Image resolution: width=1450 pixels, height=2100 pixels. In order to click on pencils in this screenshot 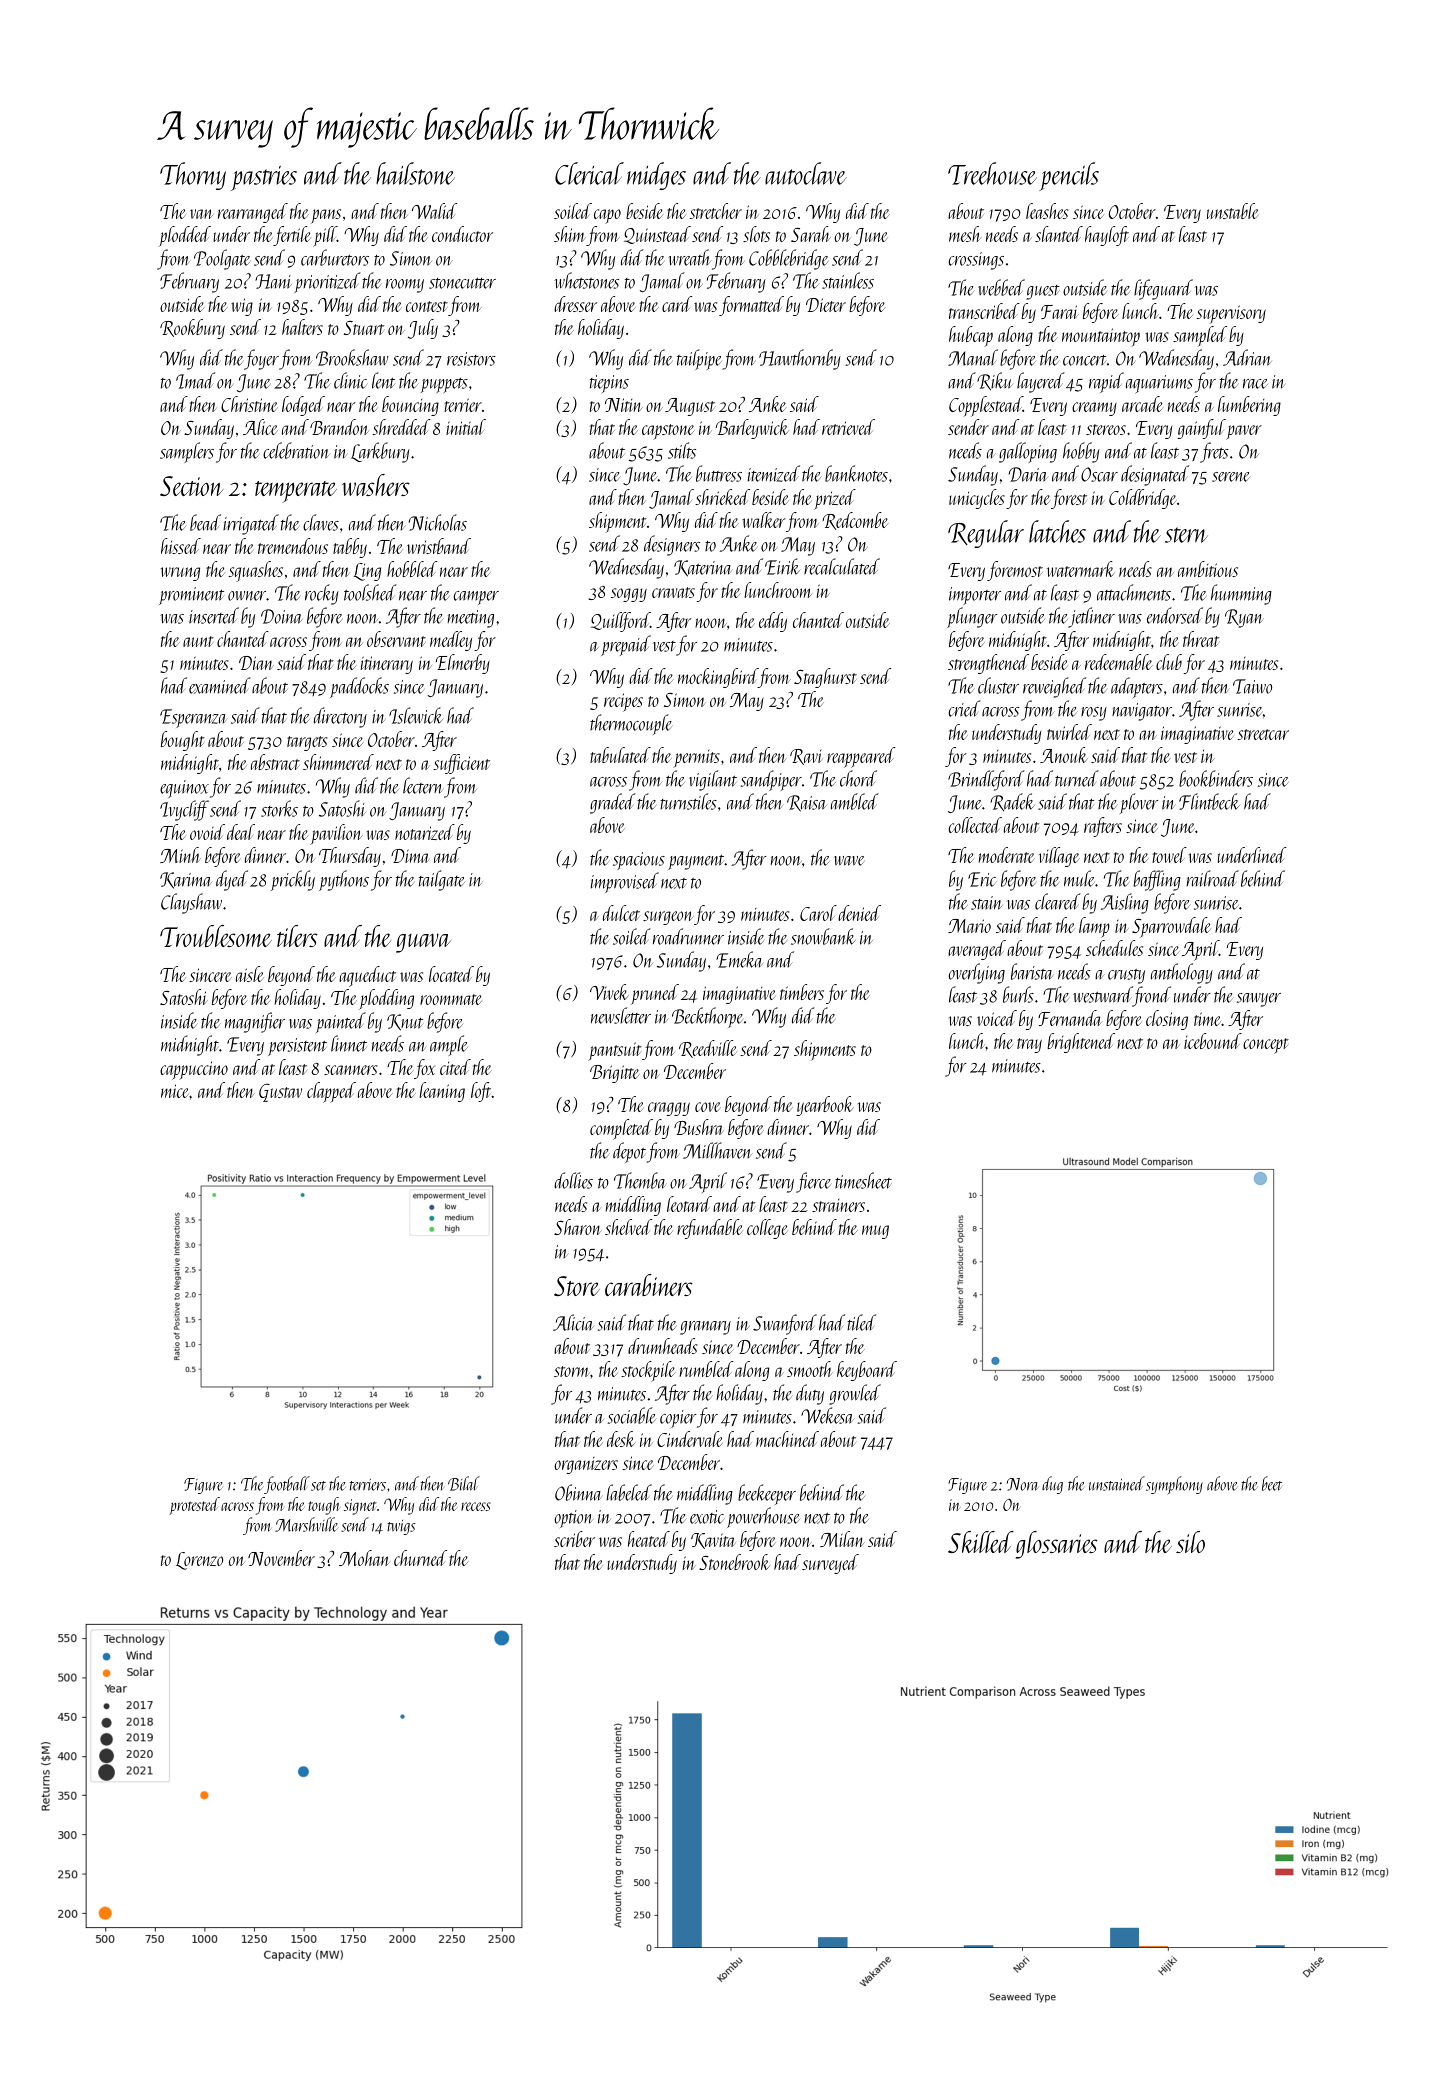, I will do `click(1069, 176)`.
